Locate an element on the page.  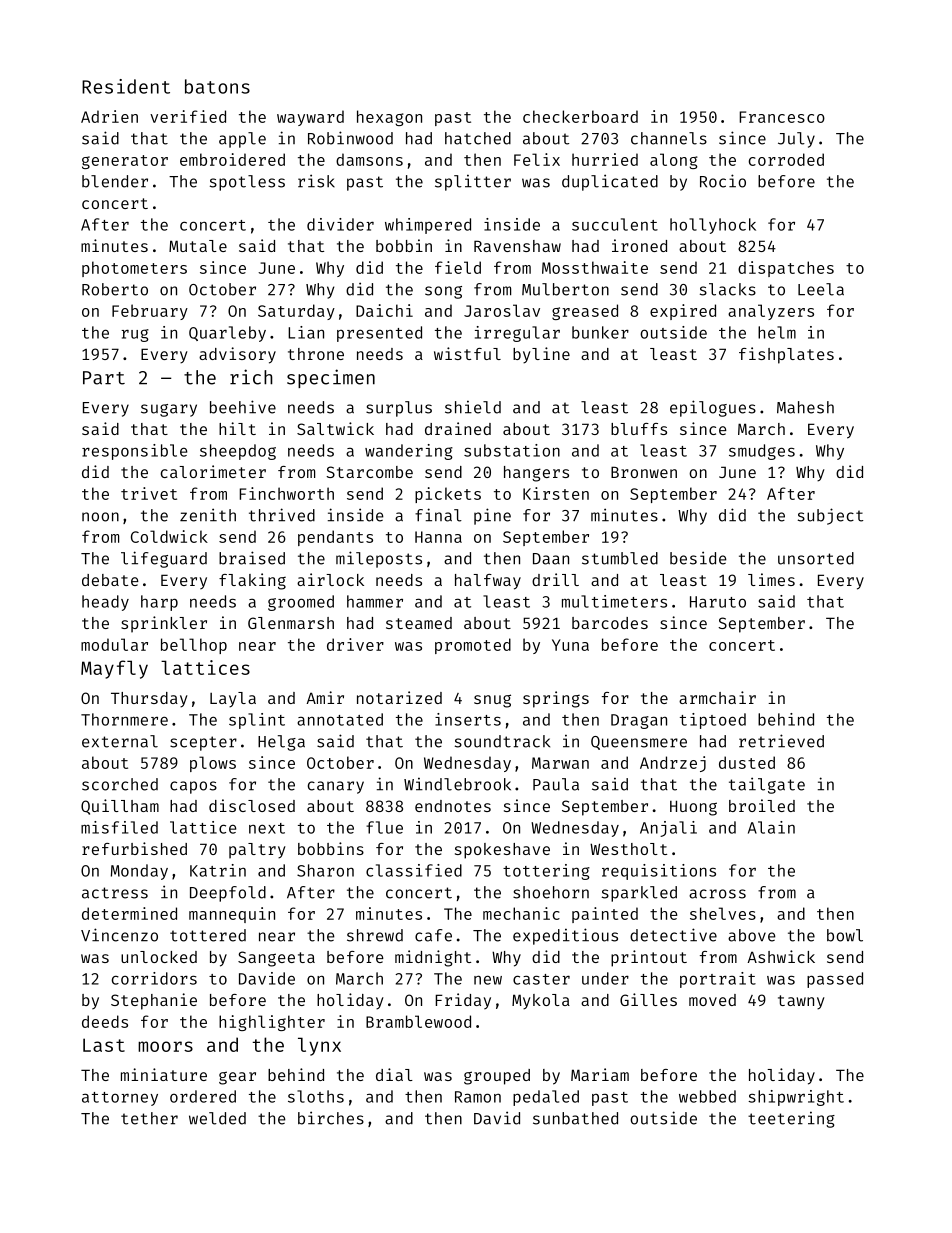
corroded is located at coordinates (786, 159).
